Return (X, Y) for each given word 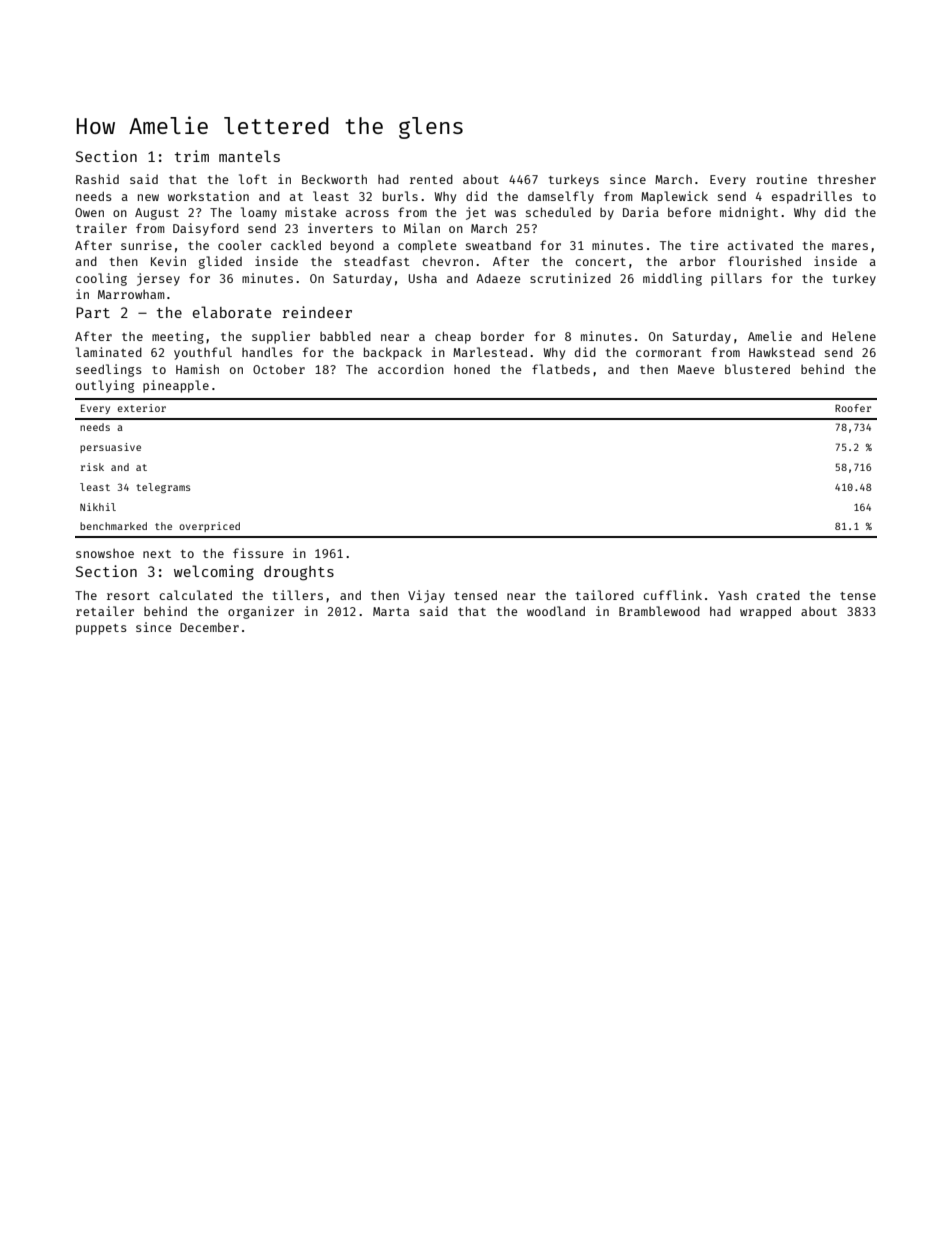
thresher (847, 179)
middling (672, 279)
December (209, 627)
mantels (249, 156)
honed (472, 369)
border (502, 336)
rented (431, 179)
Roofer (853, 408)
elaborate (232, 312)
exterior (141, 408)
